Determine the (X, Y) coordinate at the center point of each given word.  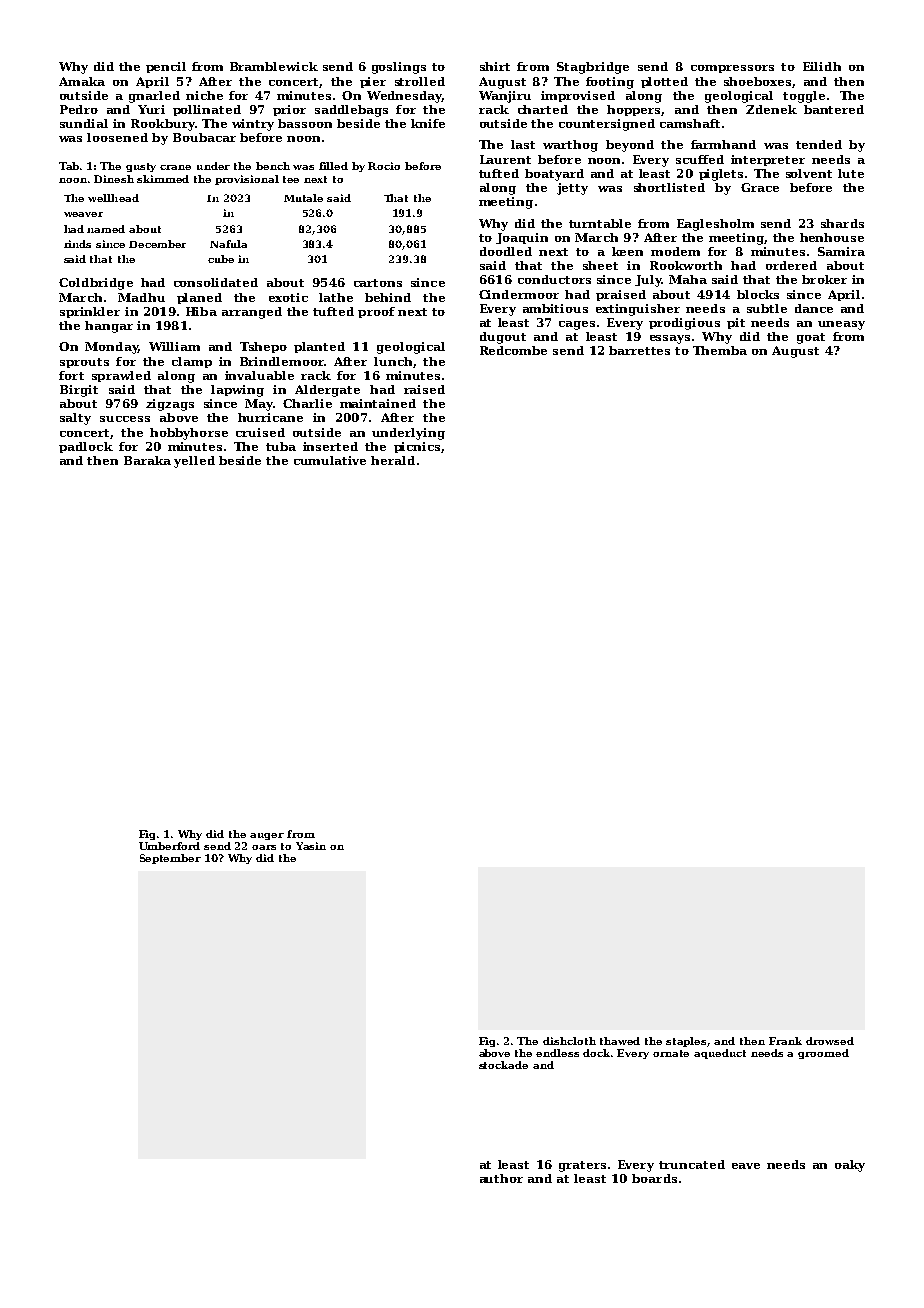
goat (811, 338)
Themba (720, 350)
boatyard (554, 175)
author (501, 1178)
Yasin (311, 846)
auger (267, 836)
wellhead (113, 198)
